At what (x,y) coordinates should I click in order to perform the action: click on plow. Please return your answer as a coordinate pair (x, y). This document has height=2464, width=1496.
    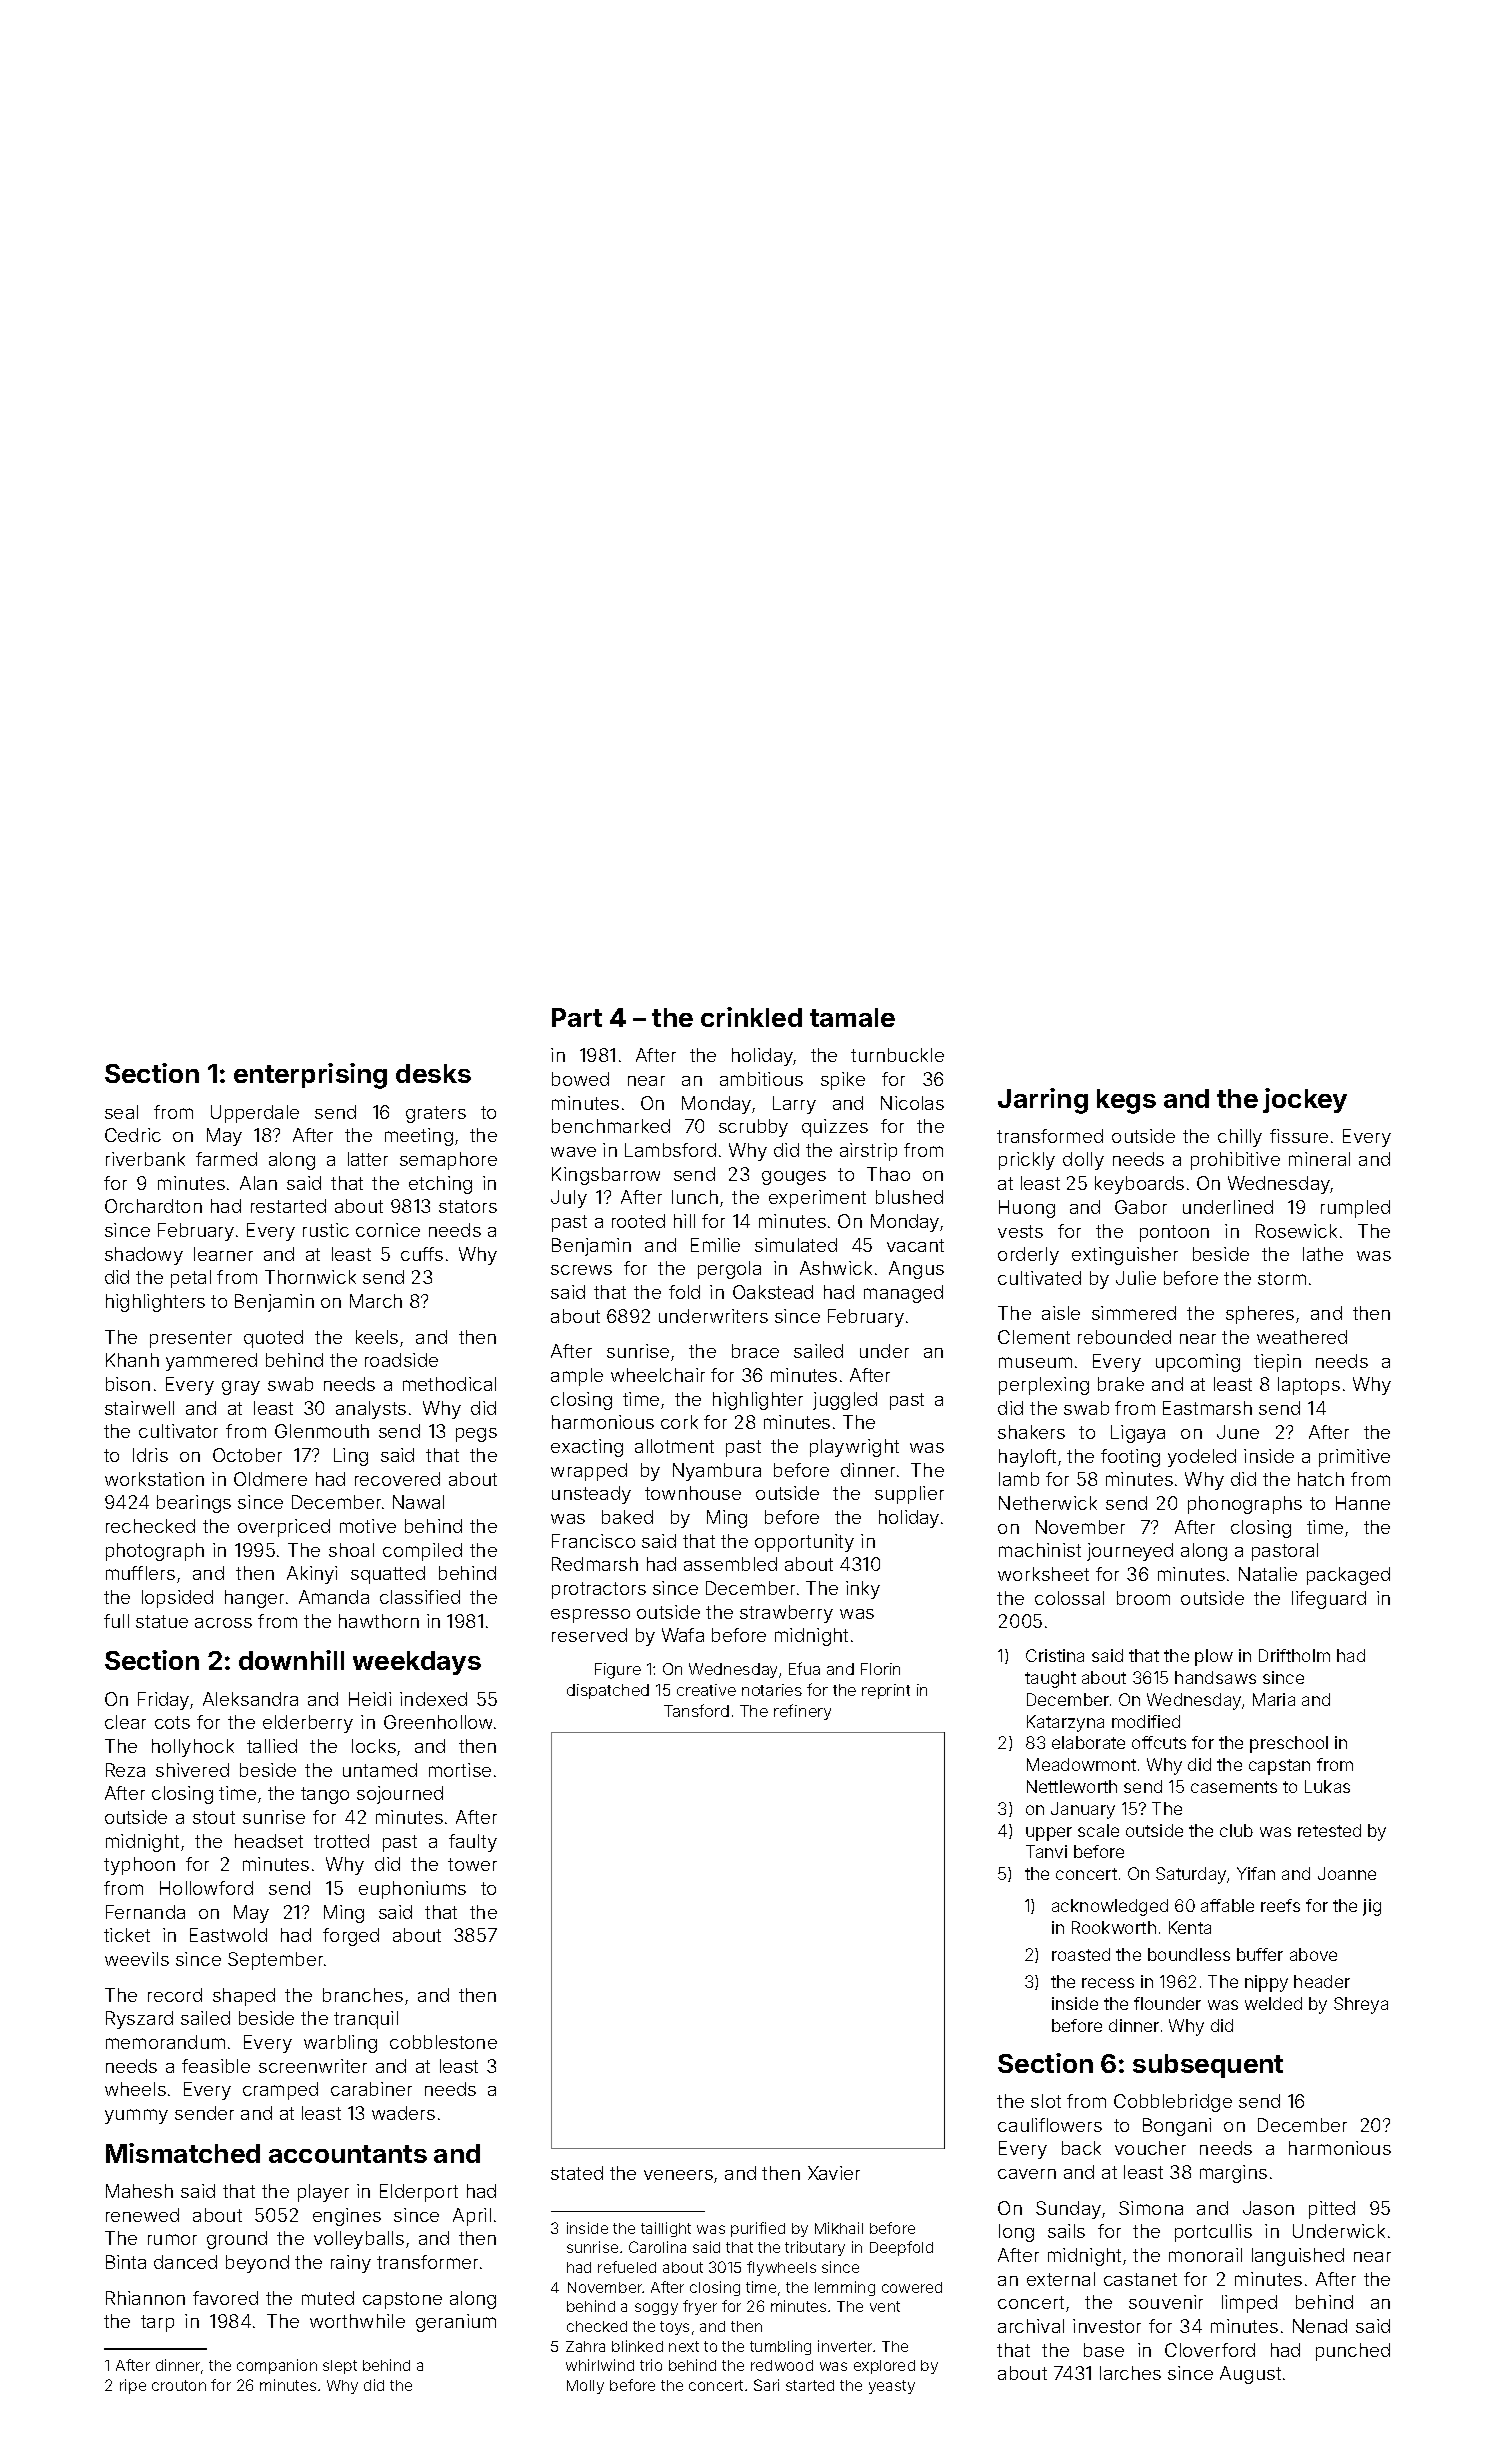
    Looking at the image, I should click on (1214, 1657).
